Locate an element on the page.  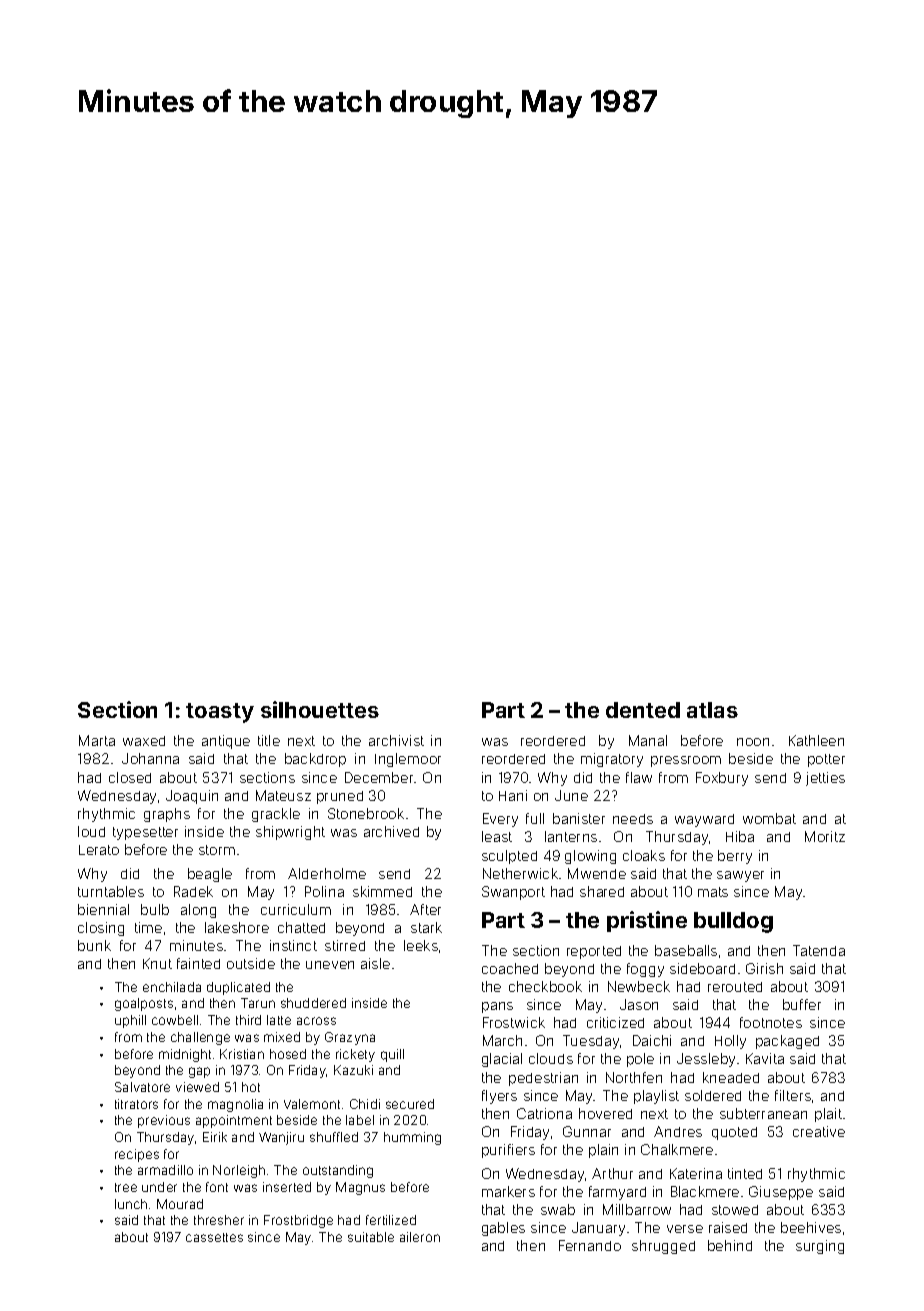
soldered is located at coordinates (713, 1095).
